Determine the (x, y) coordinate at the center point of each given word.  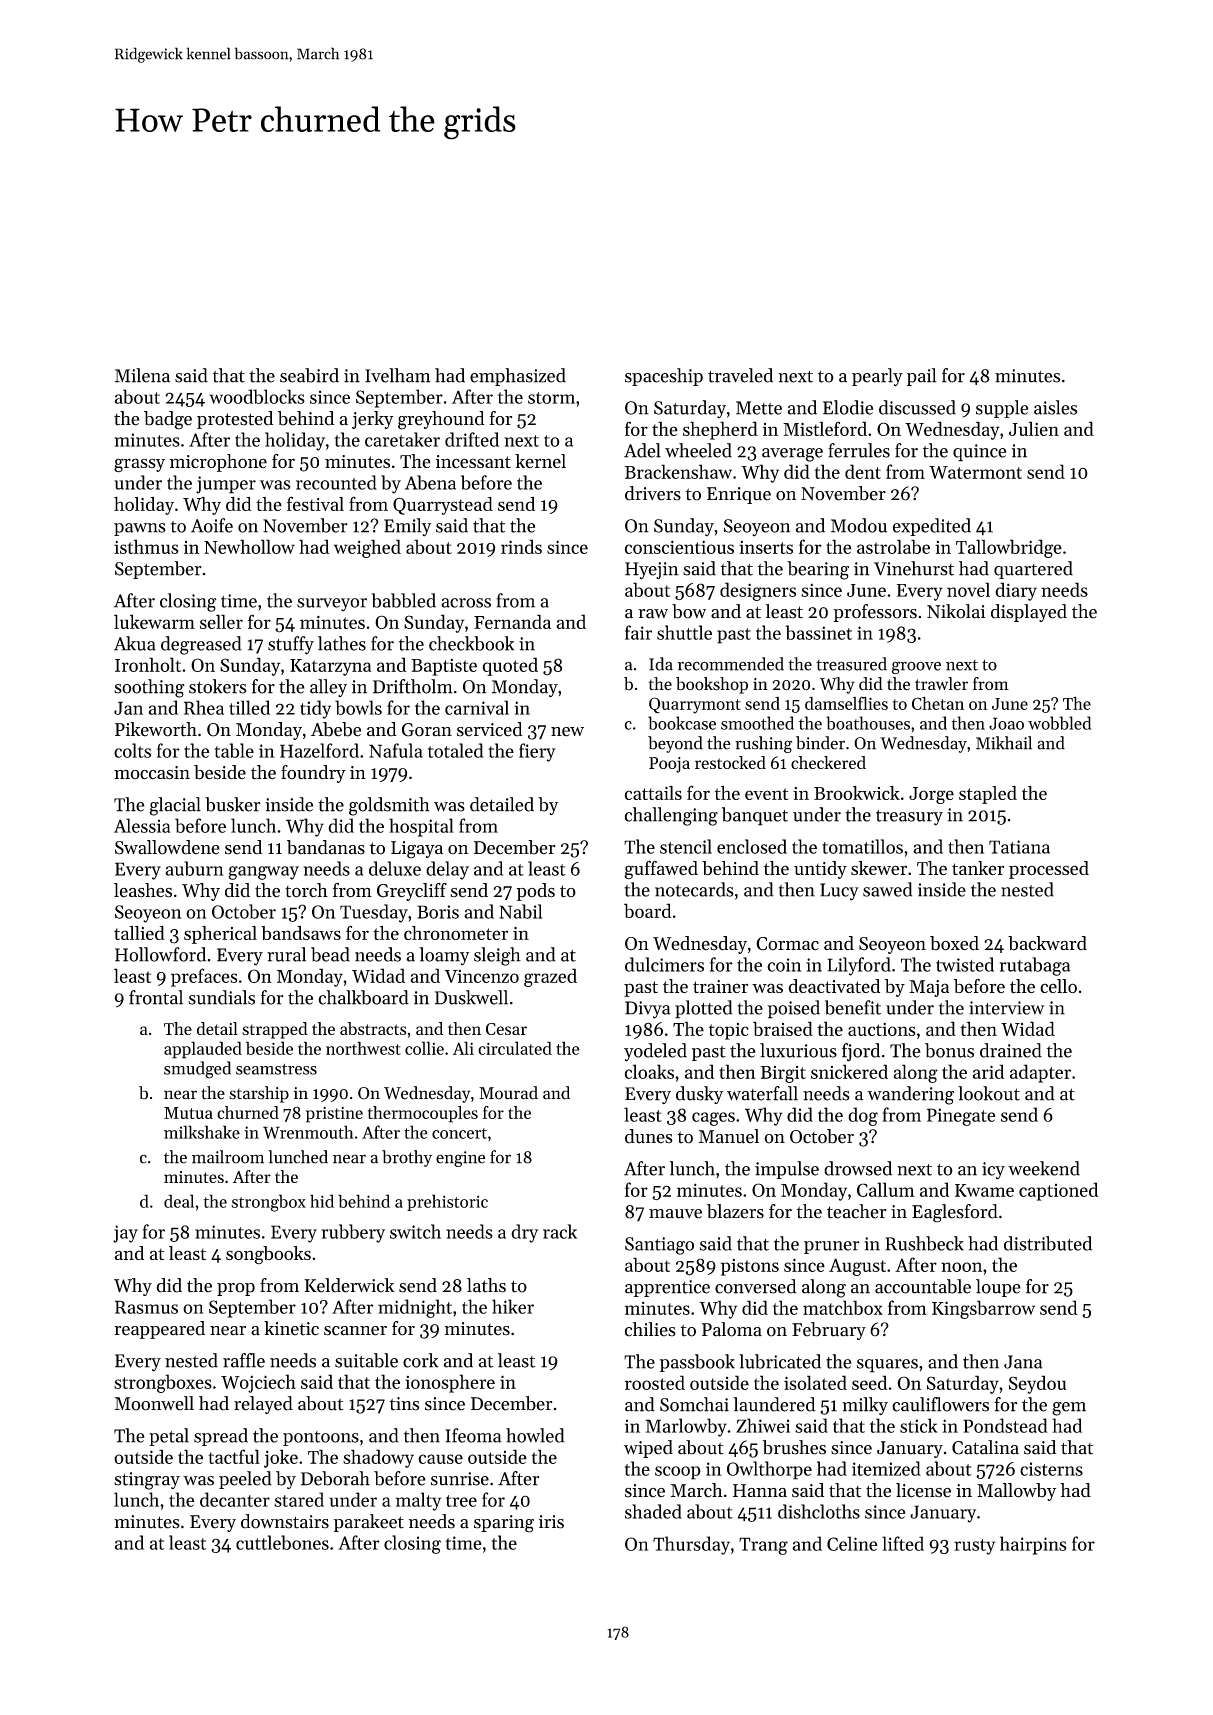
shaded (653, 1511)
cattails (653, 793)
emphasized (518, 377)
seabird (309, 375)
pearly (877, 377)
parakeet (369, 1523)
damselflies (846, 703)
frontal (156, 997)
